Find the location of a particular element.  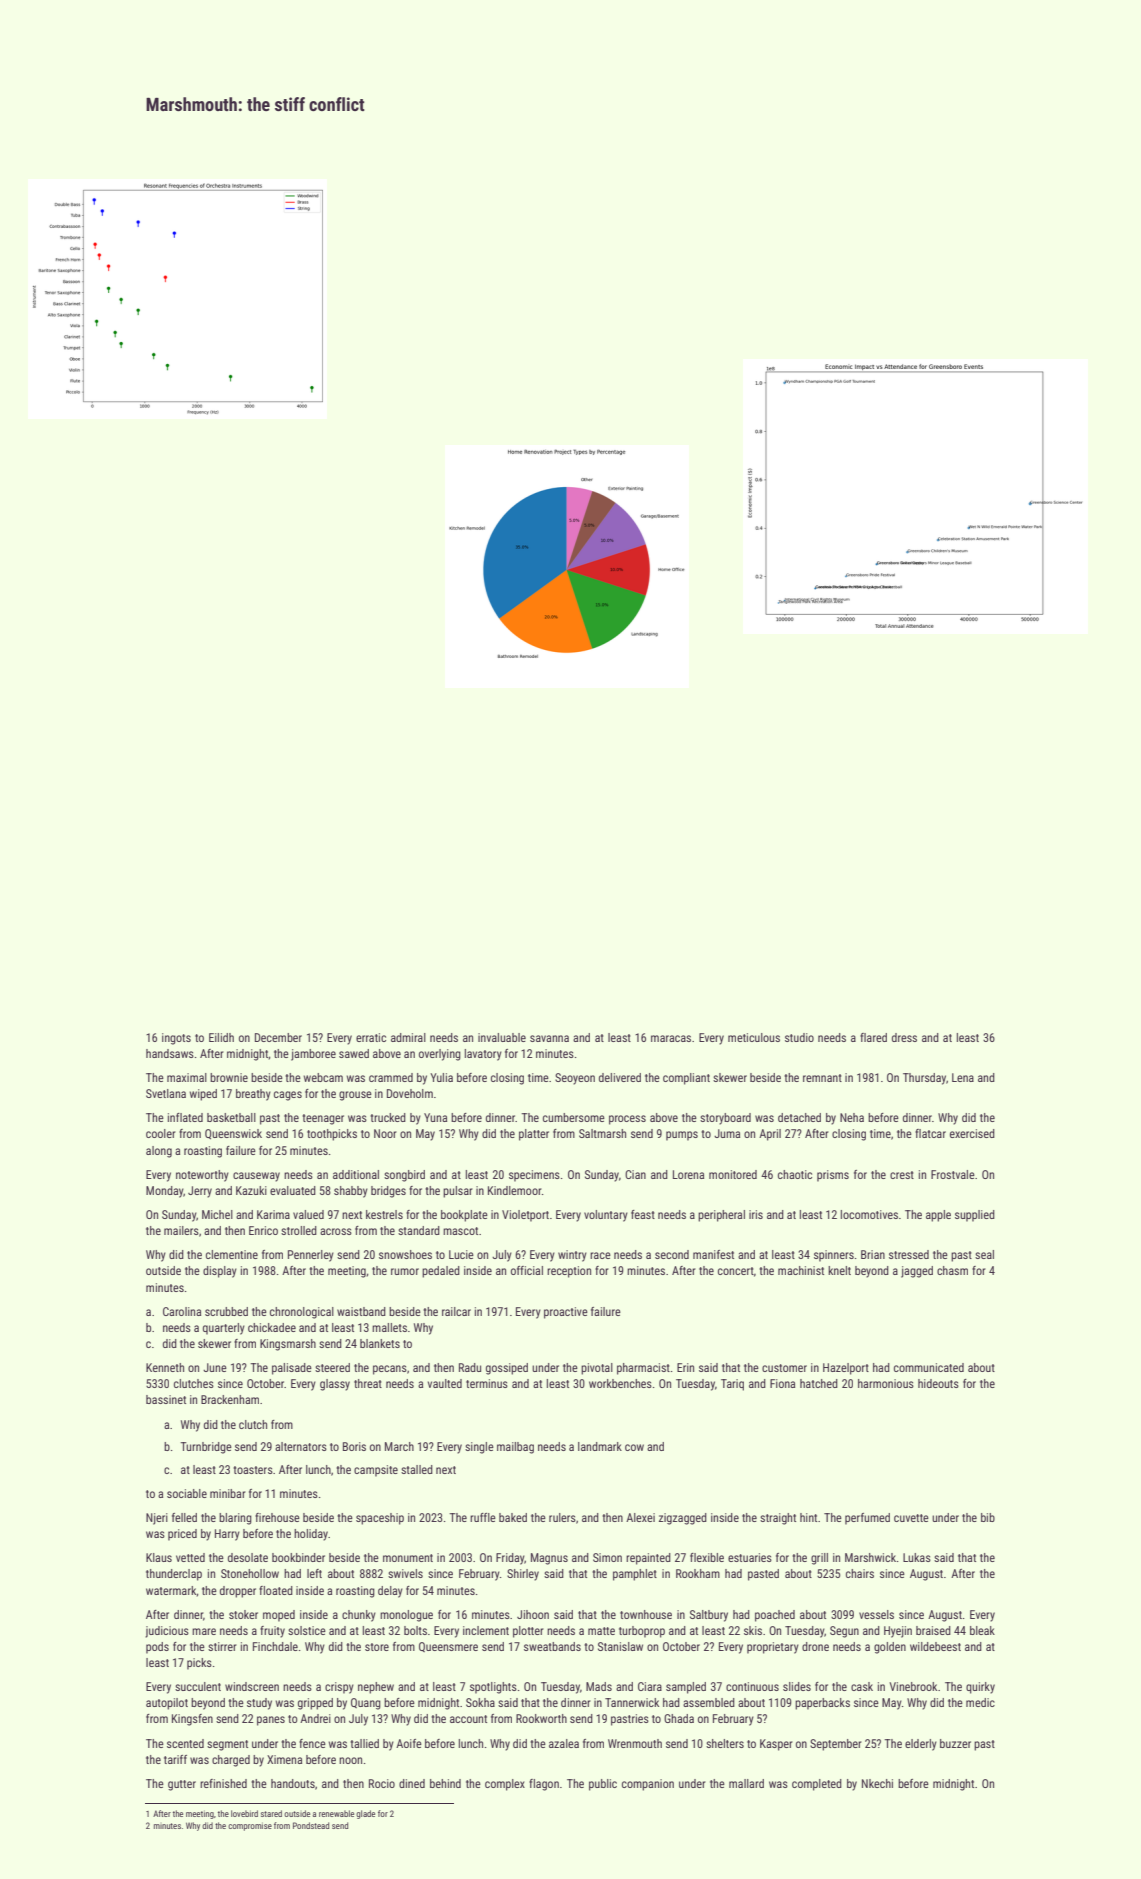

Neha is located at coordinates (852, 1117).
